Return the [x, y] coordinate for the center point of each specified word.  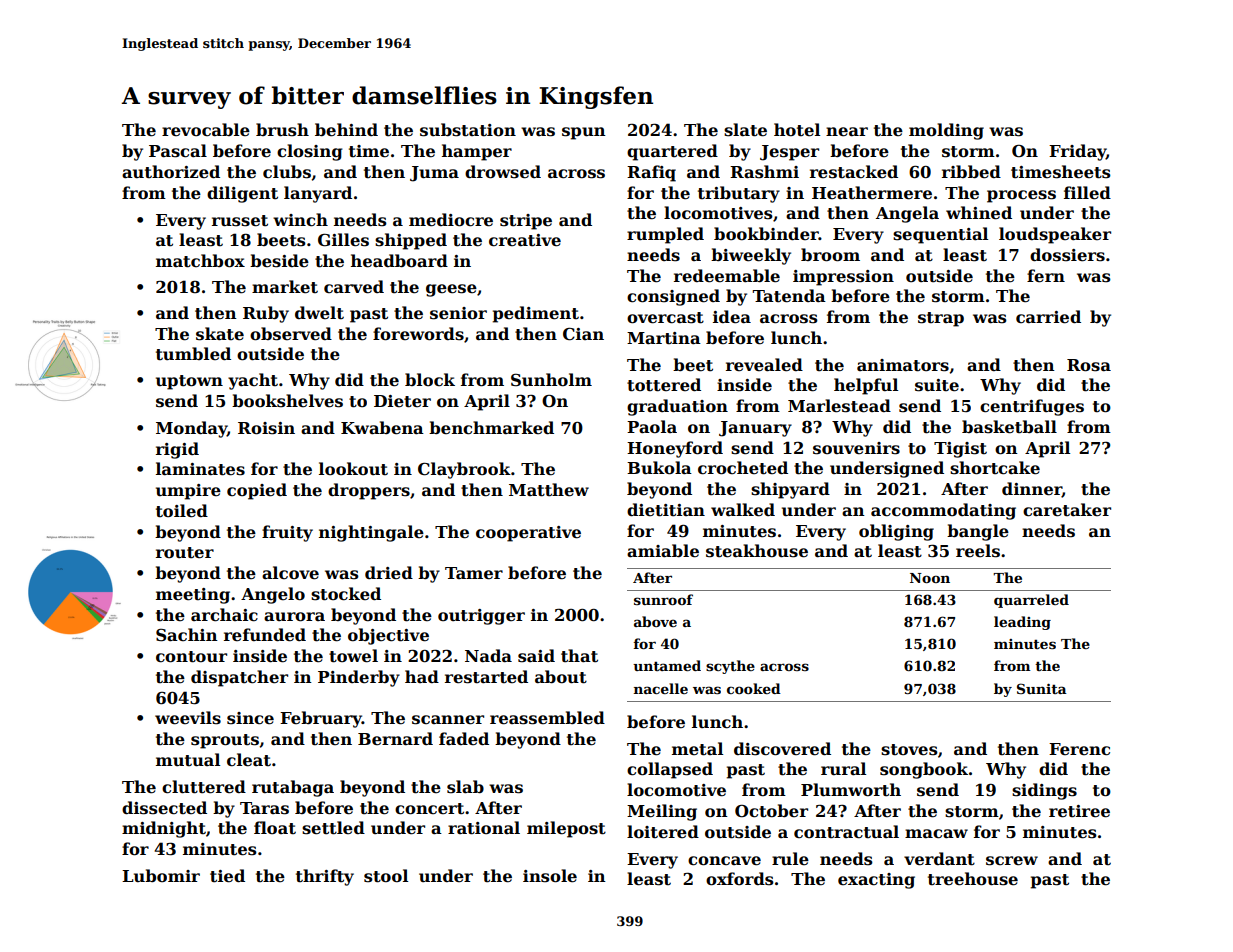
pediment [536, 314]
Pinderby [359, 678]
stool [386, 876]
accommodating [943, 511]
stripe [526, 222]
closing [310, 152]
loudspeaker [1055, 235]
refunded [265, 635]
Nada [488, 655]
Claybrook [464, 470]
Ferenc [1079, 749]
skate [220, 334]
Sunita [1042, 688]
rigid [177, 450]
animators [903, 365]
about [561, 677]
